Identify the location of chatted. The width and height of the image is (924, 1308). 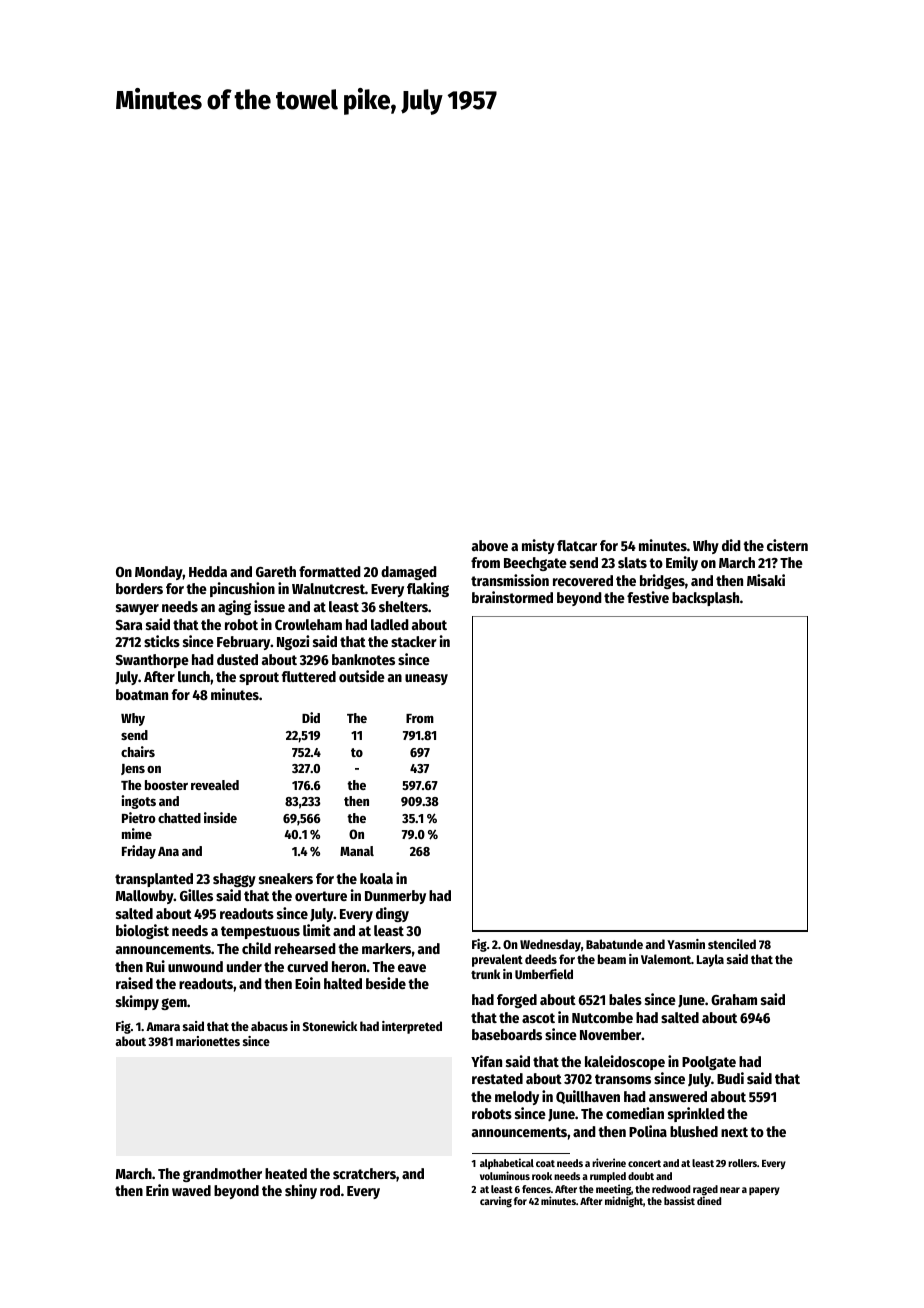
(179, 818).
